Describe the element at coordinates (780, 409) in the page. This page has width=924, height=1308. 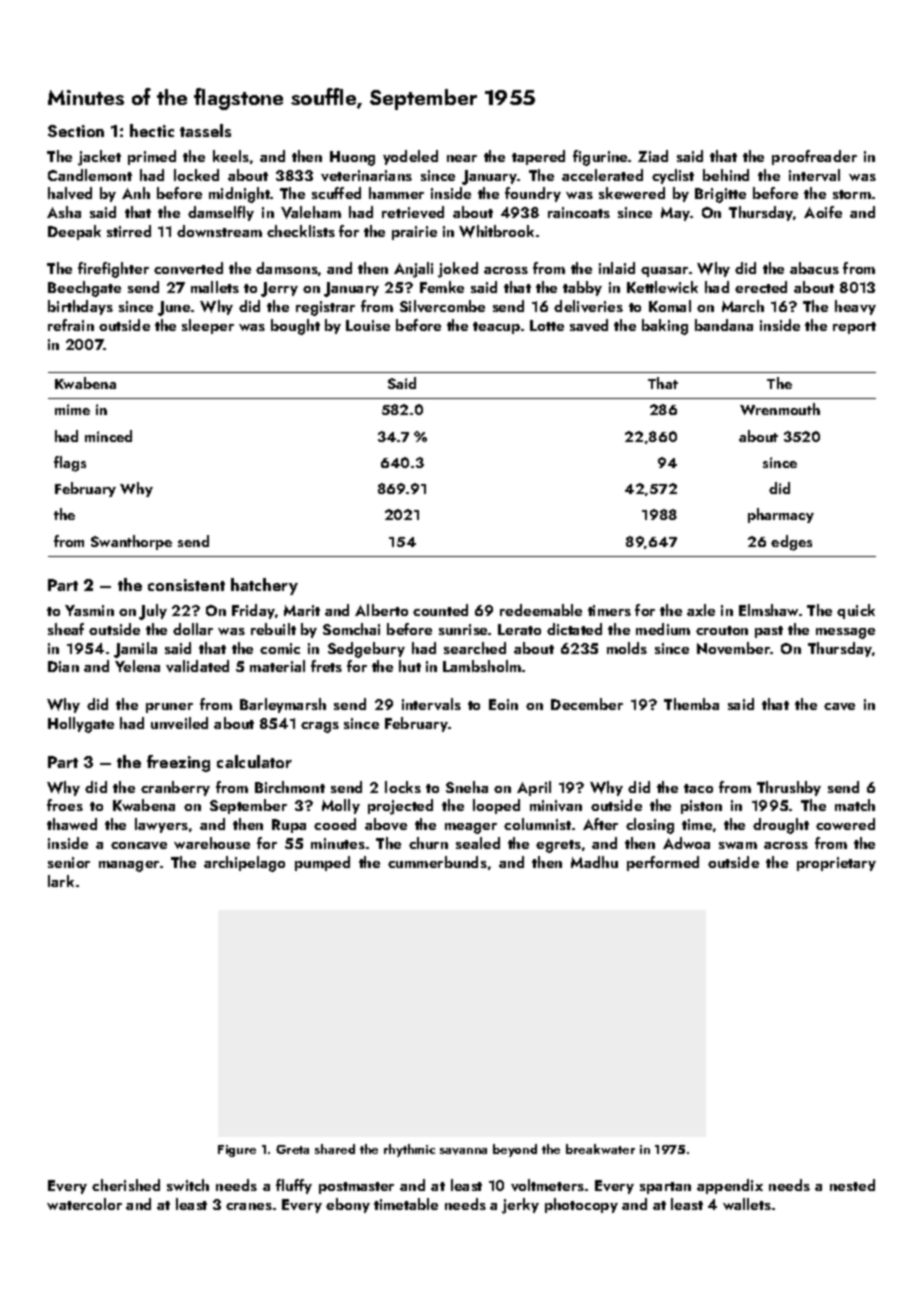
I see `Wrenmouth` at that location.
